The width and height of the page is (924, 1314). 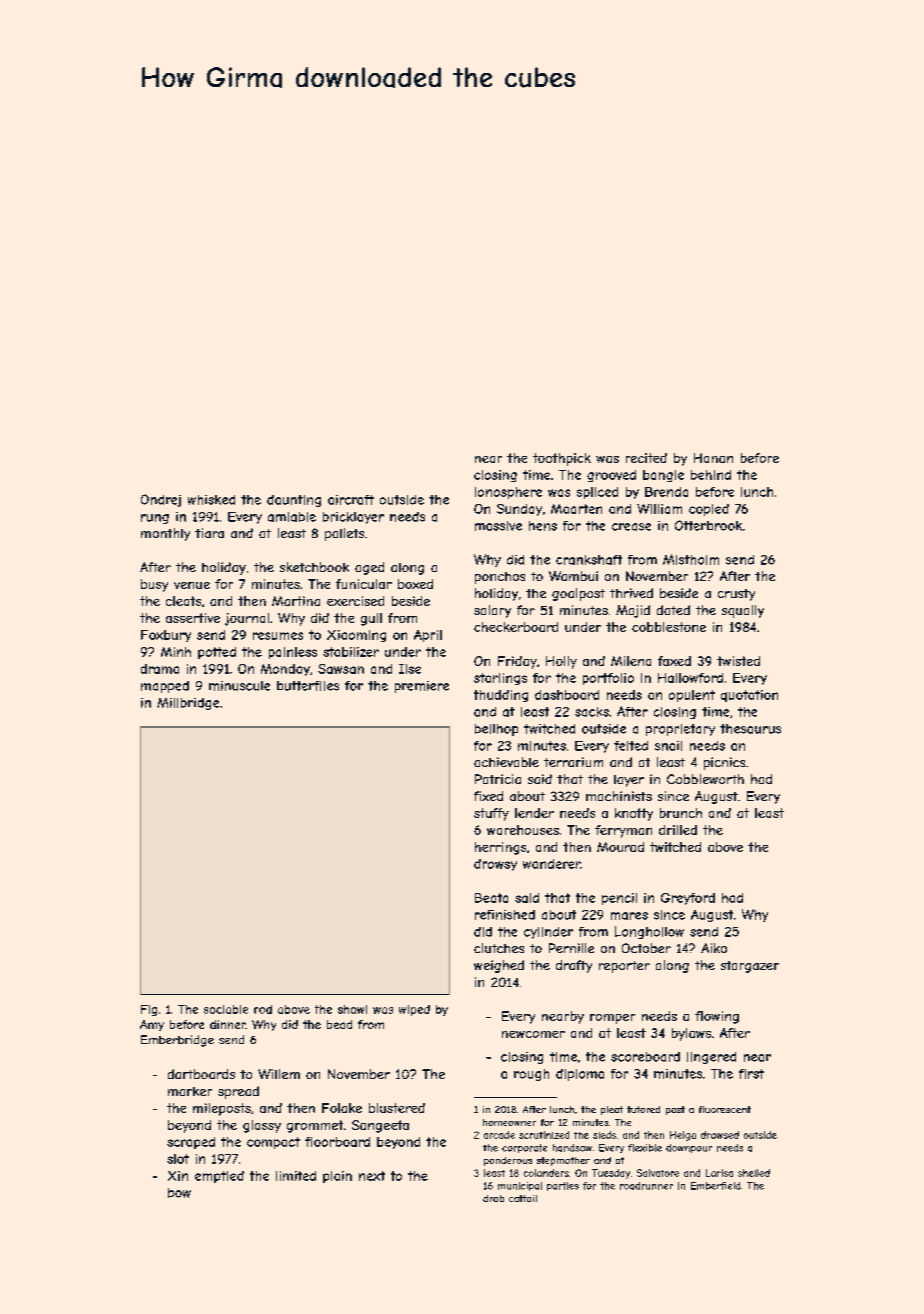 What do you see at coordinates (161, 500) in the page?
I see `Ondrej` at bounding box center [161, 500].
